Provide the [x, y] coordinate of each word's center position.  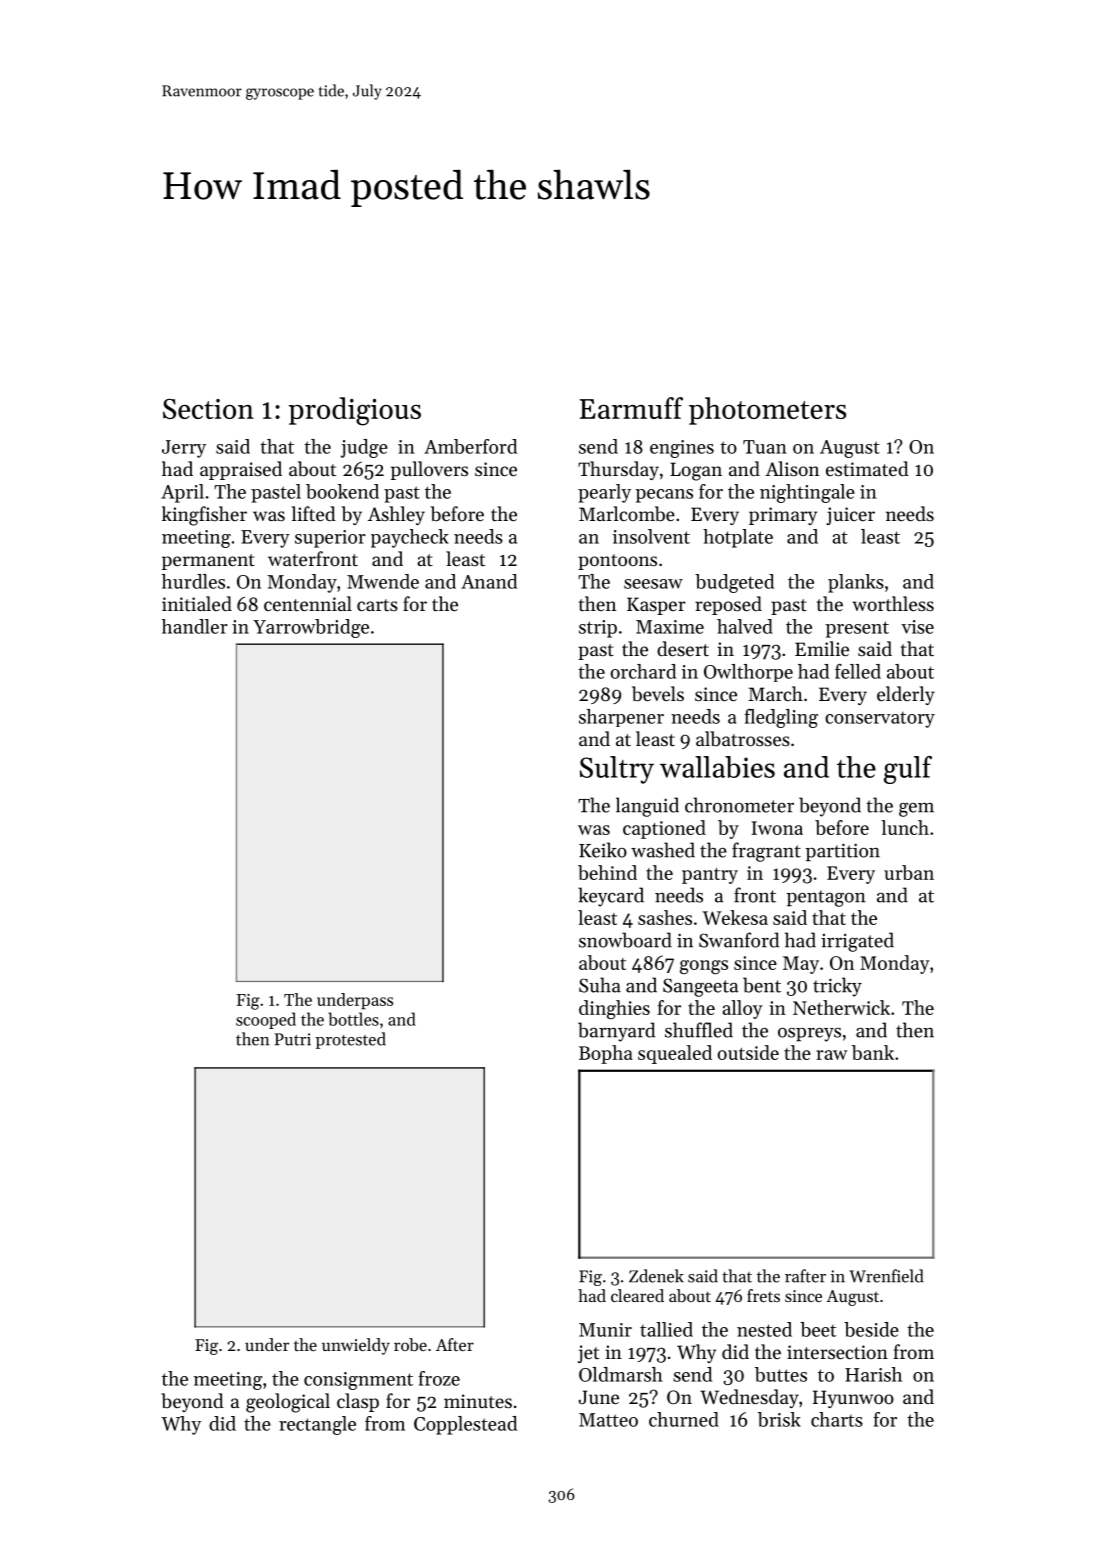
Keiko [603, 850]
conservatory [880, 720]
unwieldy [356, 1346]
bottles [353, 1019]
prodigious [355, 411]
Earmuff [631, 408]
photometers [767, 411]
